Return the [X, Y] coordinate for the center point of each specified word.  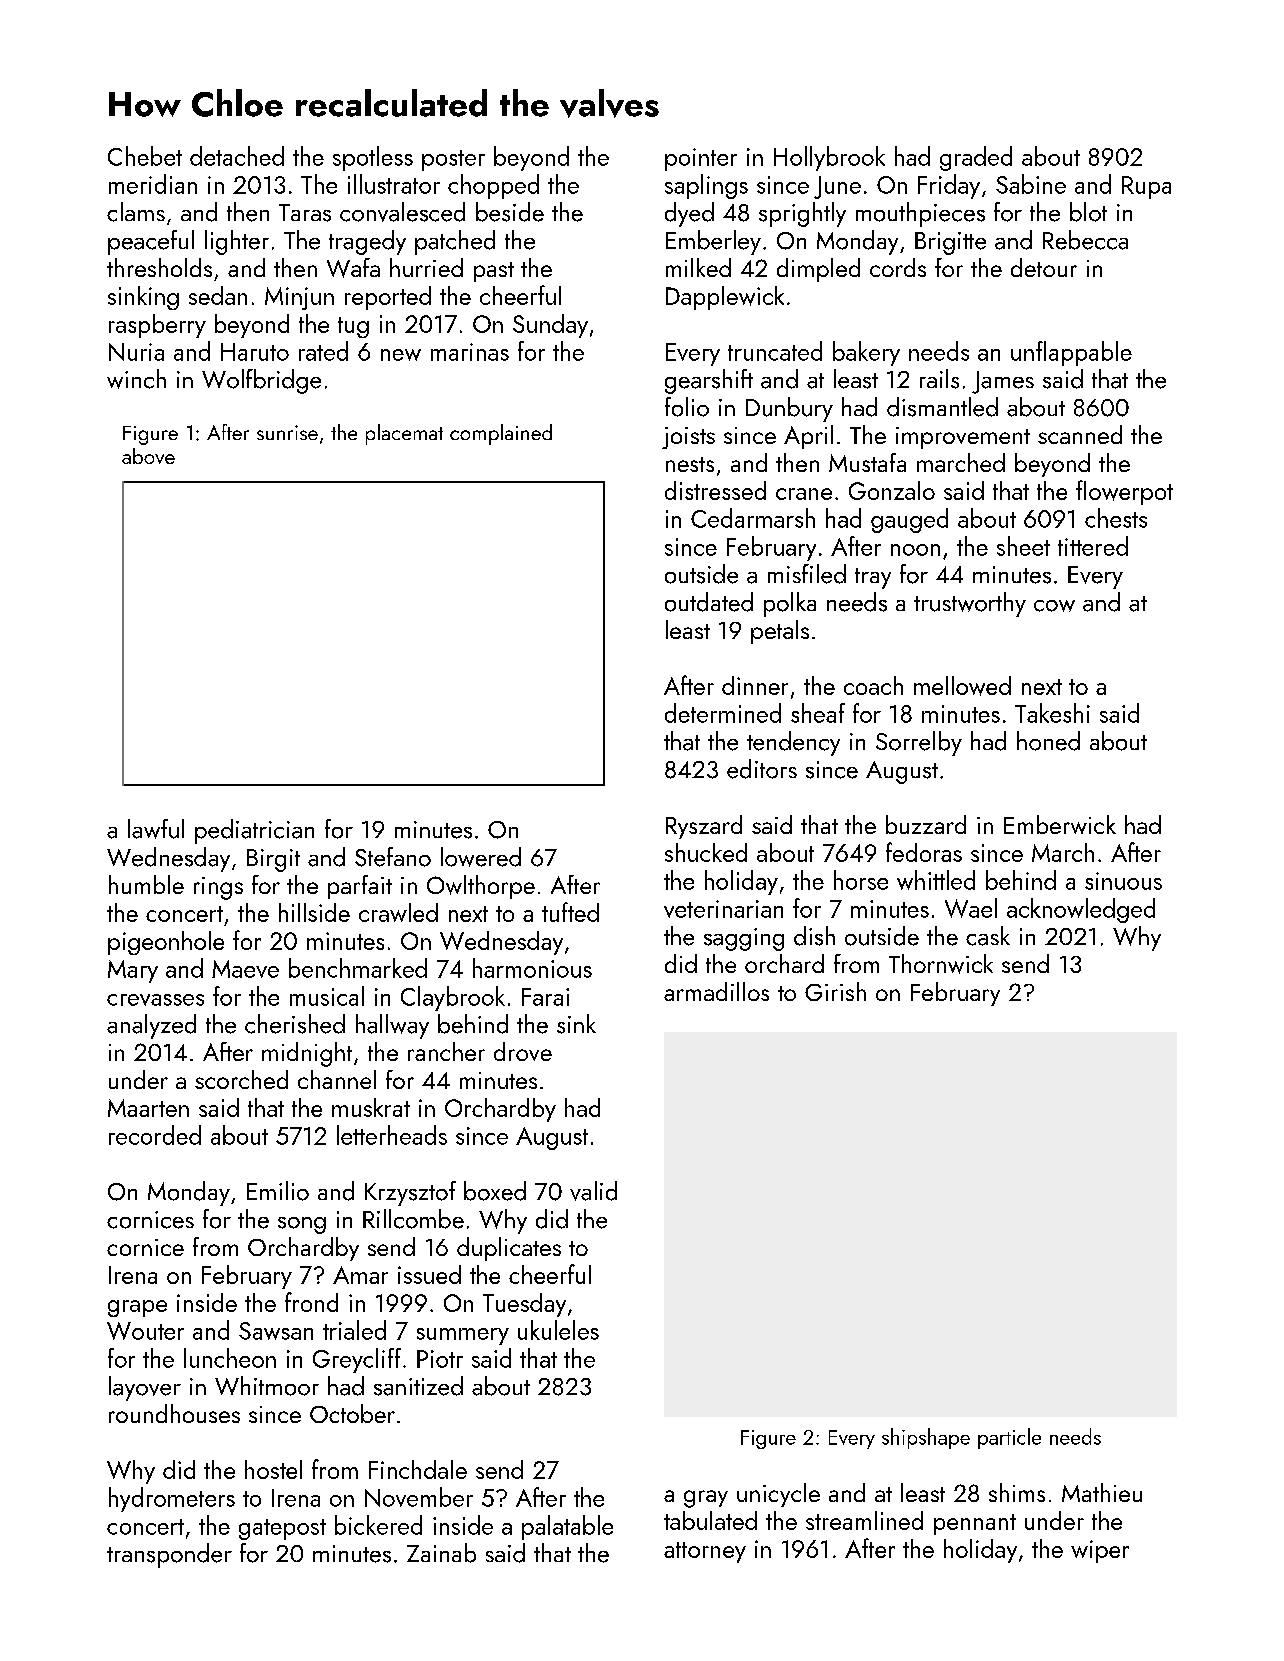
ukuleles [558, 1330]
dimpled [818, 270]
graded [976, 158]
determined [723, 713]
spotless [373, 158]
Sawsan [276, 1331]
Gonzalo [892, 490]
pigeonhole [166, 943]
